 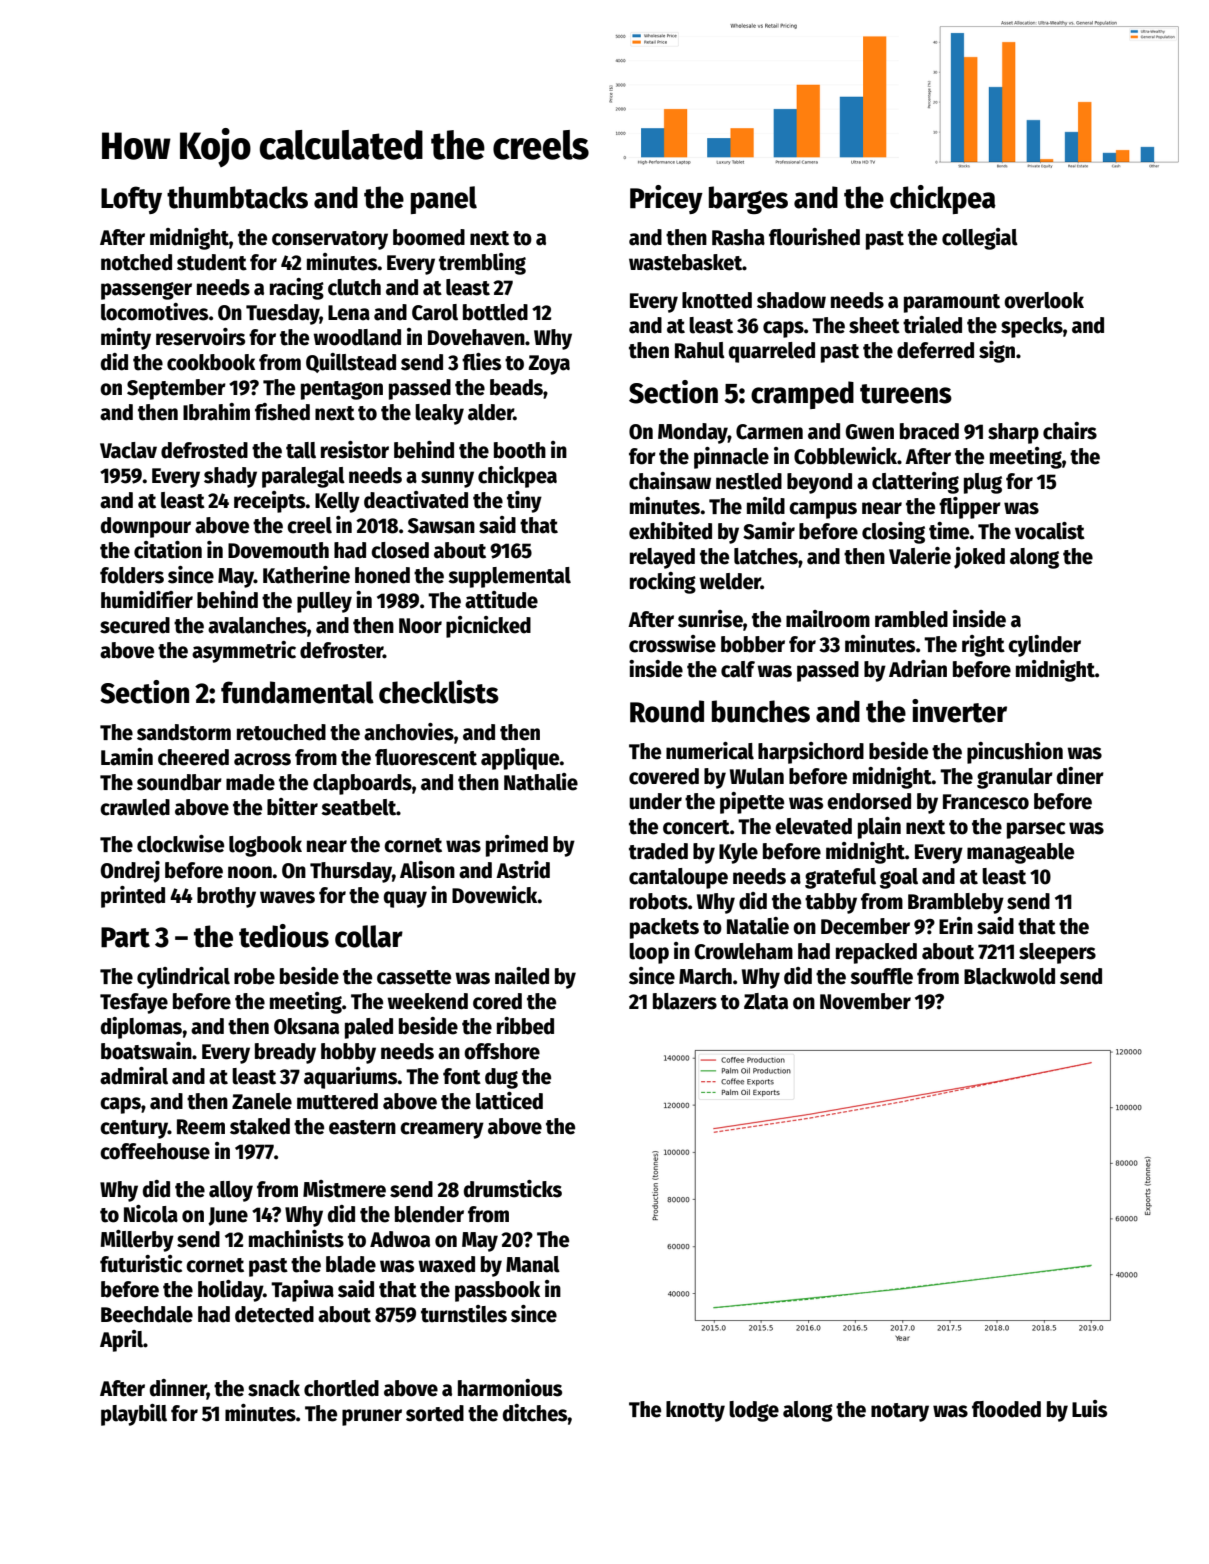 What do you see at coordinates (813, 826) in the screenshot?
I see `elevated` at bounding box center [813, 826].
